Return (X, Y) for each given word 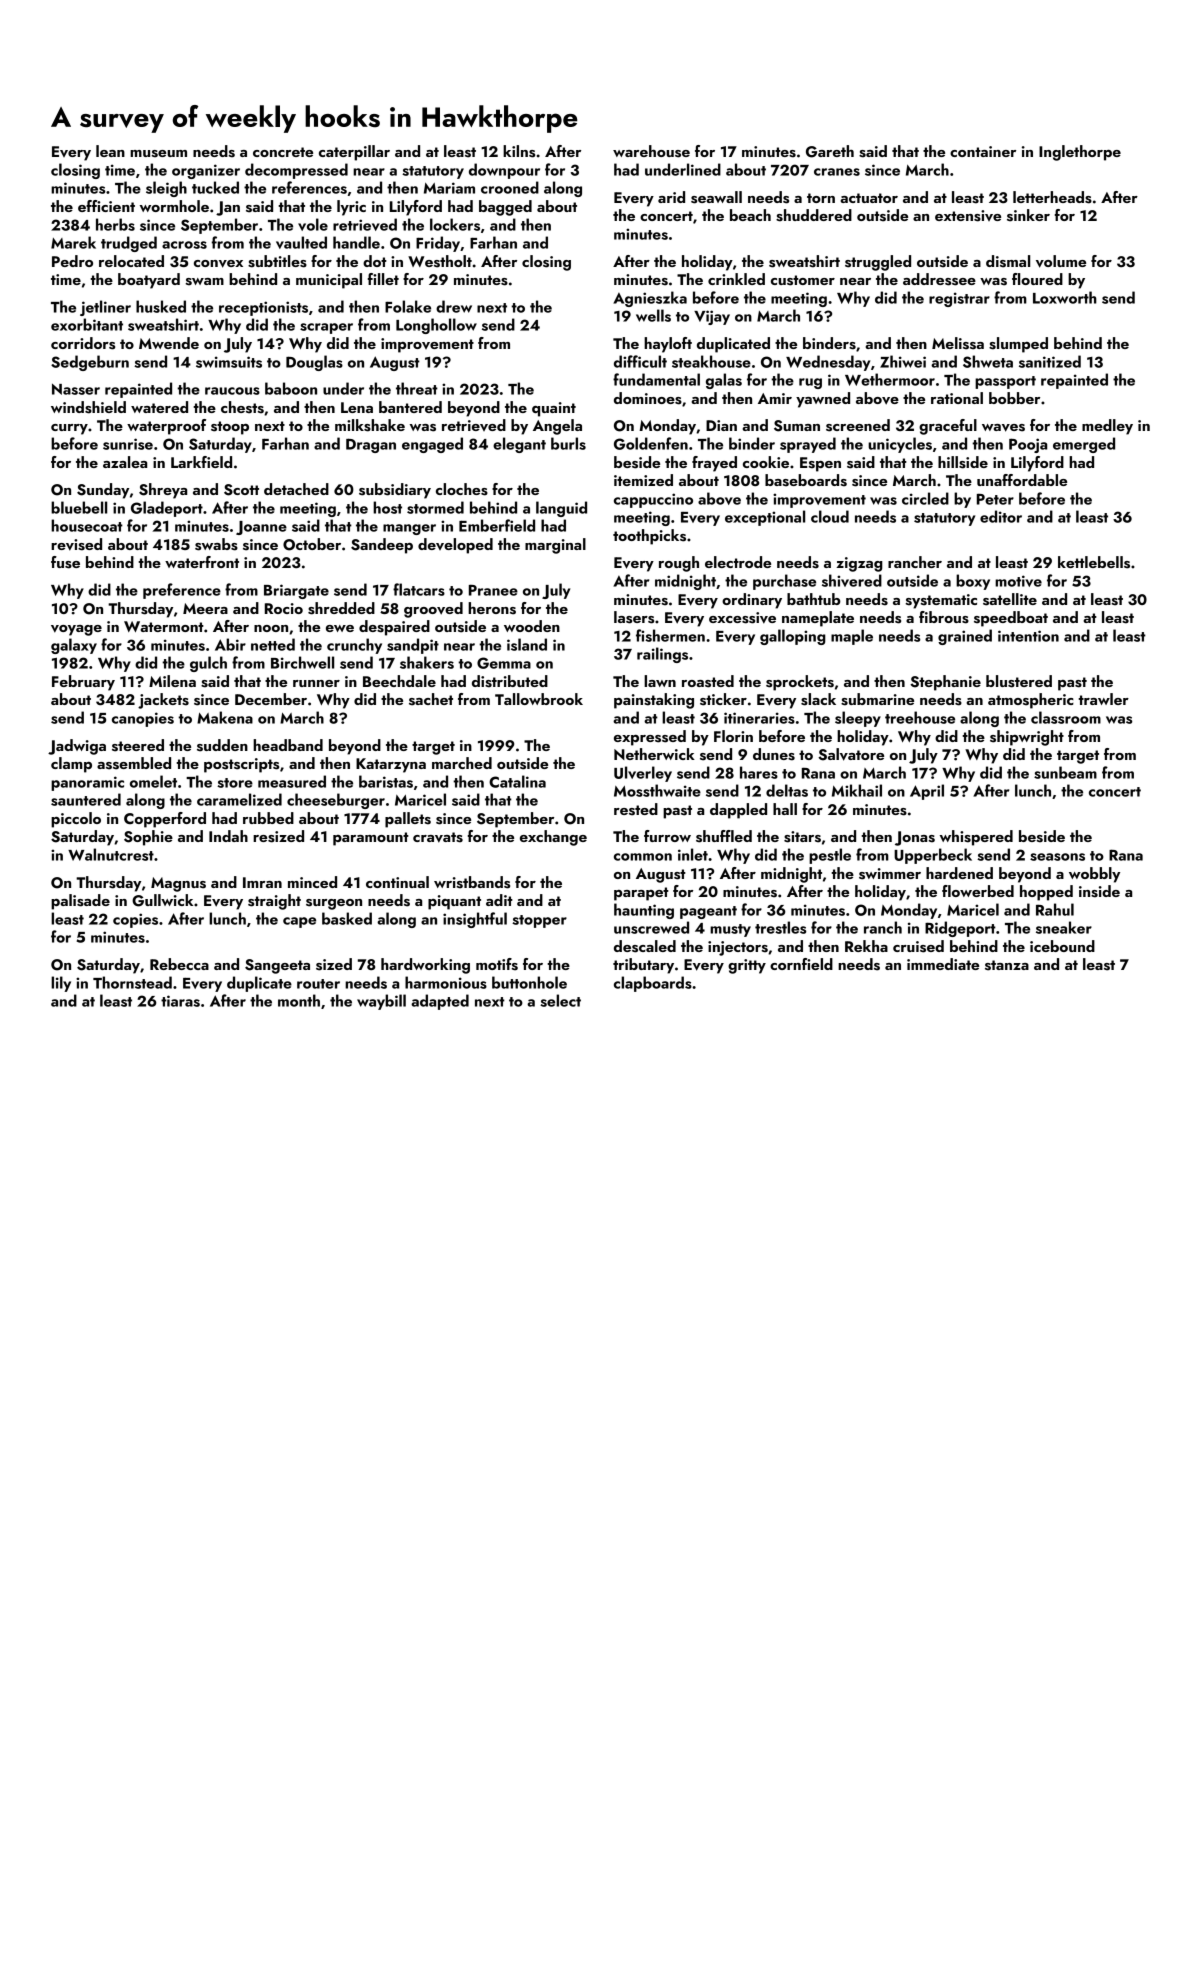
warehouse (651, 151)
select (560, 1000)
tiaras (180, 1001)
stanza (1007, 965)
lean (110, 151)
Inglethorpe (1080, 153)
